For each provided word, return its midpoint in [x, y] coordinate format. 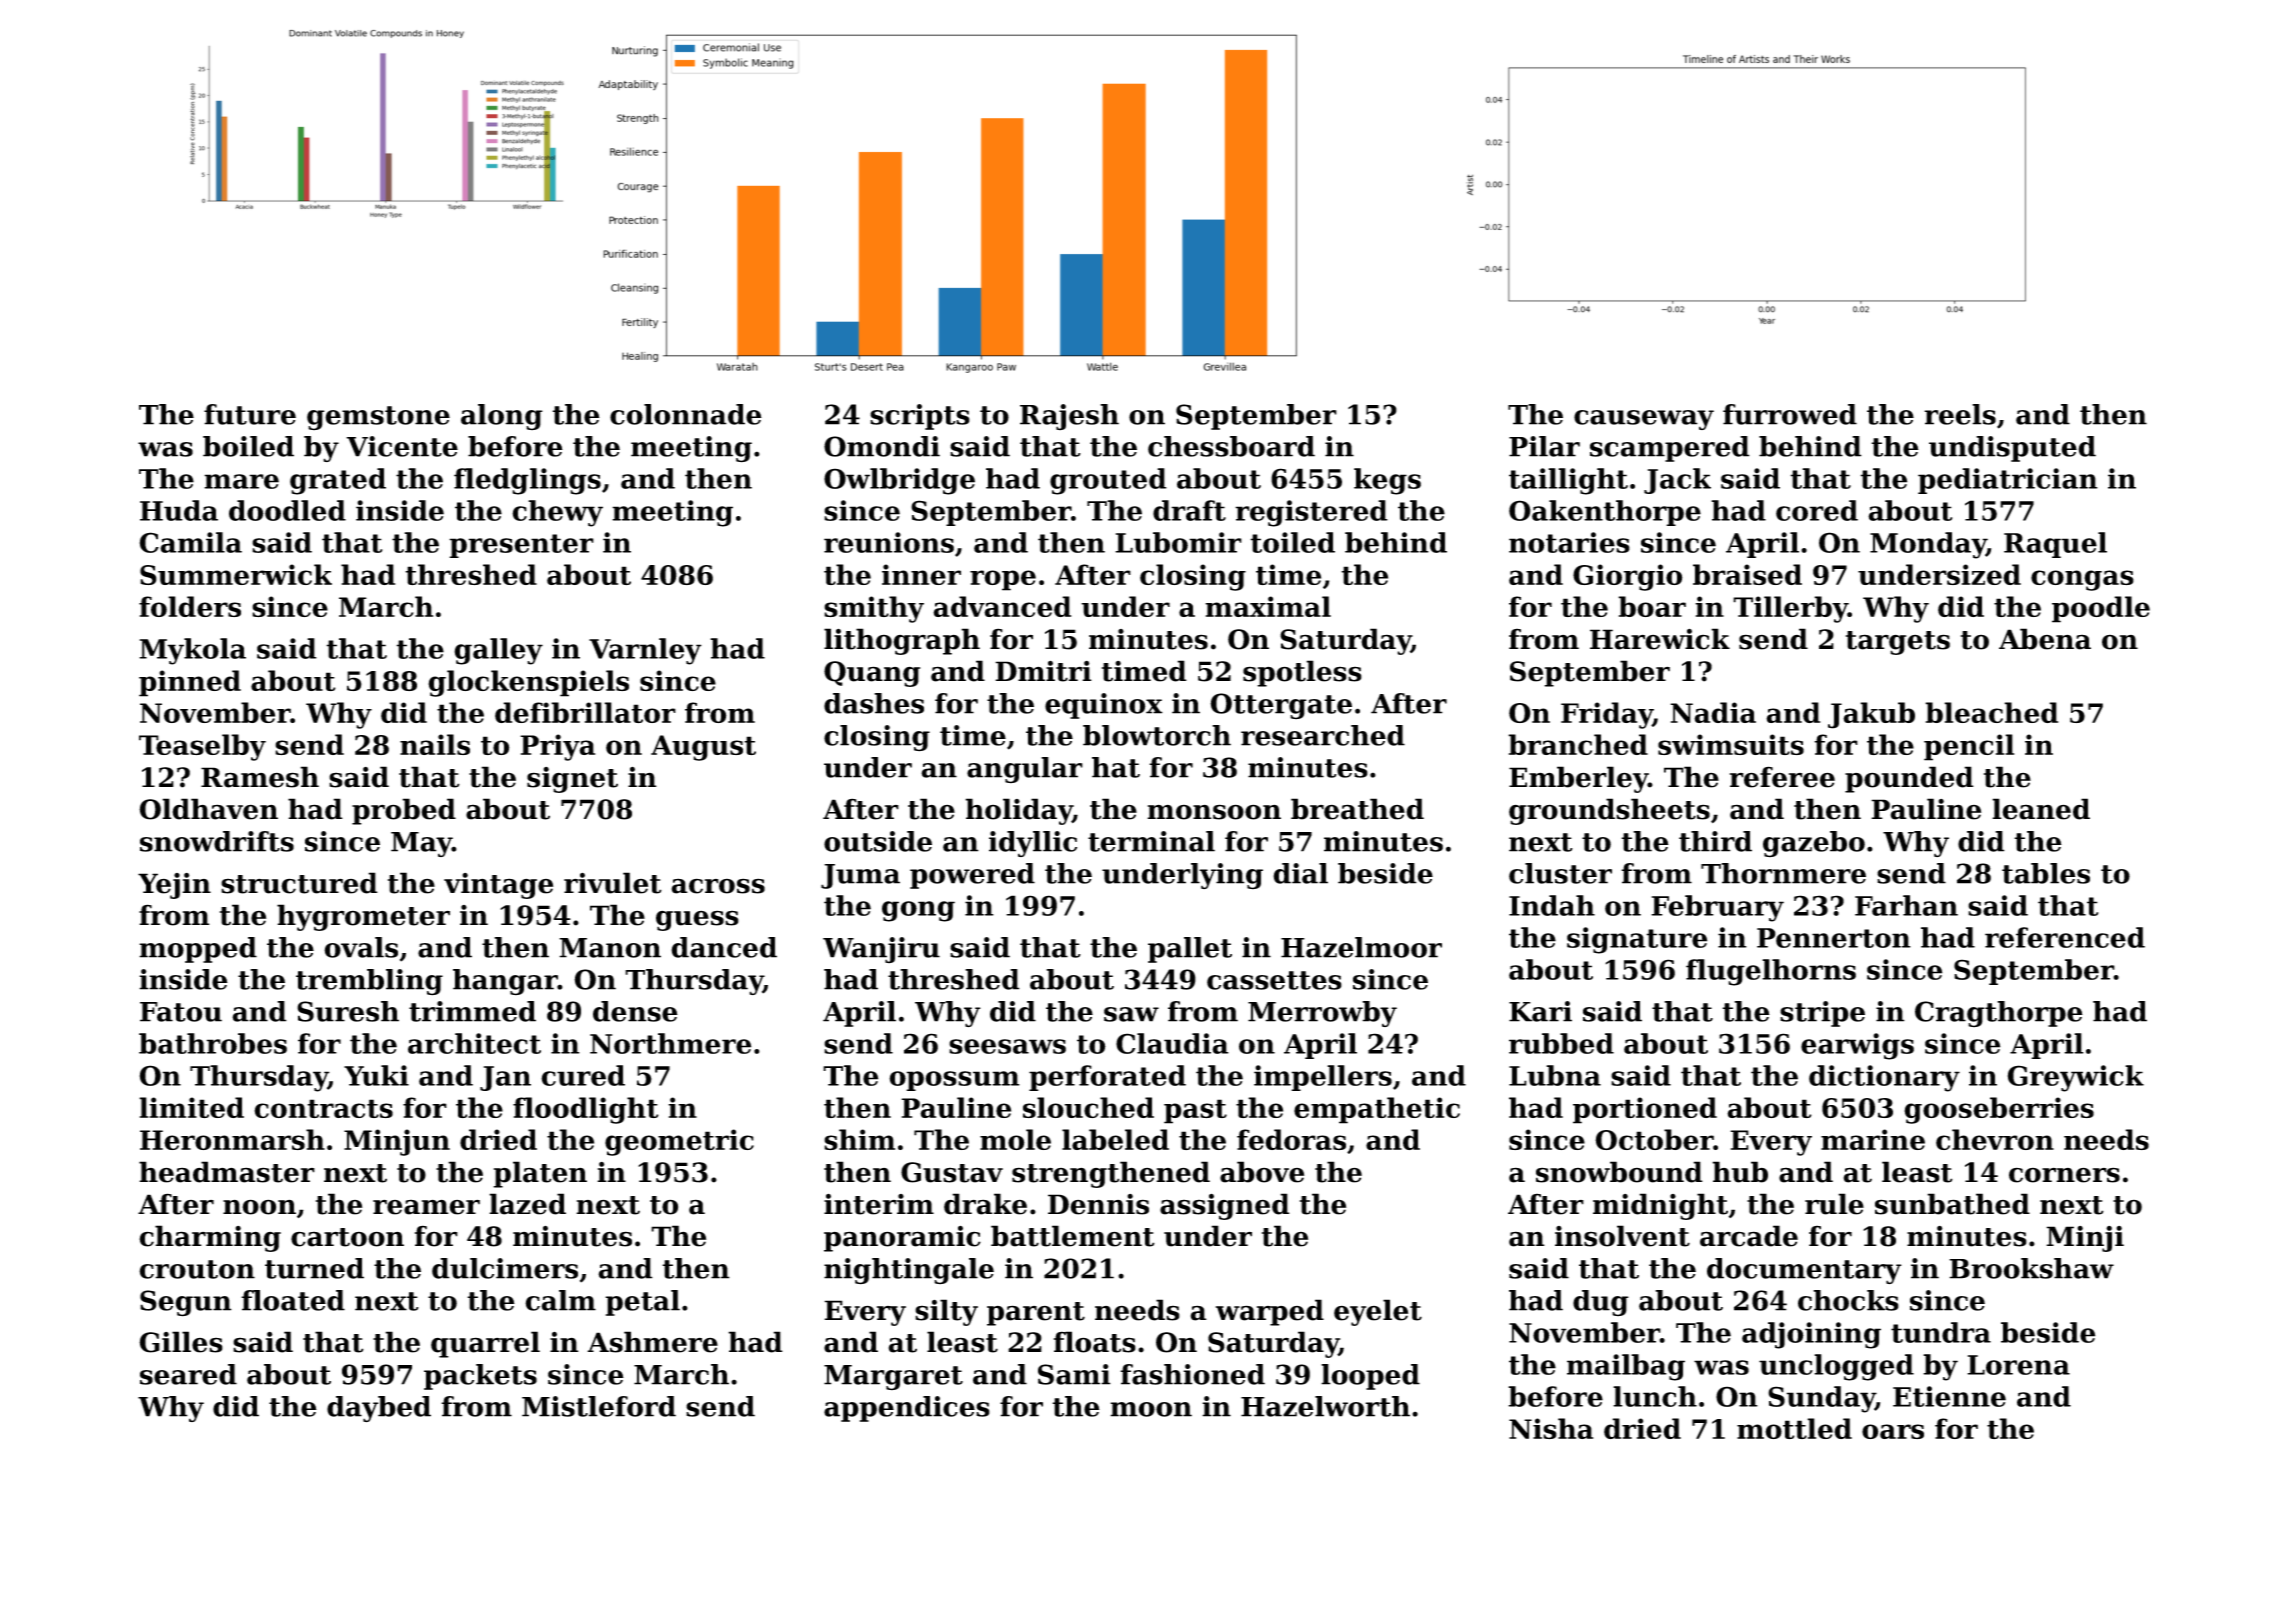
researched [1323, 735]
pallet [1190, 950]
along [502, 417]
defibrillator [585, 713]
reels [1960, 414]
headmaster [227, 1172]
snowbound [1619, 1172]
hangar [505, 982]
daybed [379, 1409]
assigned [1225, 1206]
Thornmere [1783, 873]
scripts [920, 417]
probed [404, 811]
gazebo [1814, 844]
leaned [2041, 809]
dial [1300, 873]
